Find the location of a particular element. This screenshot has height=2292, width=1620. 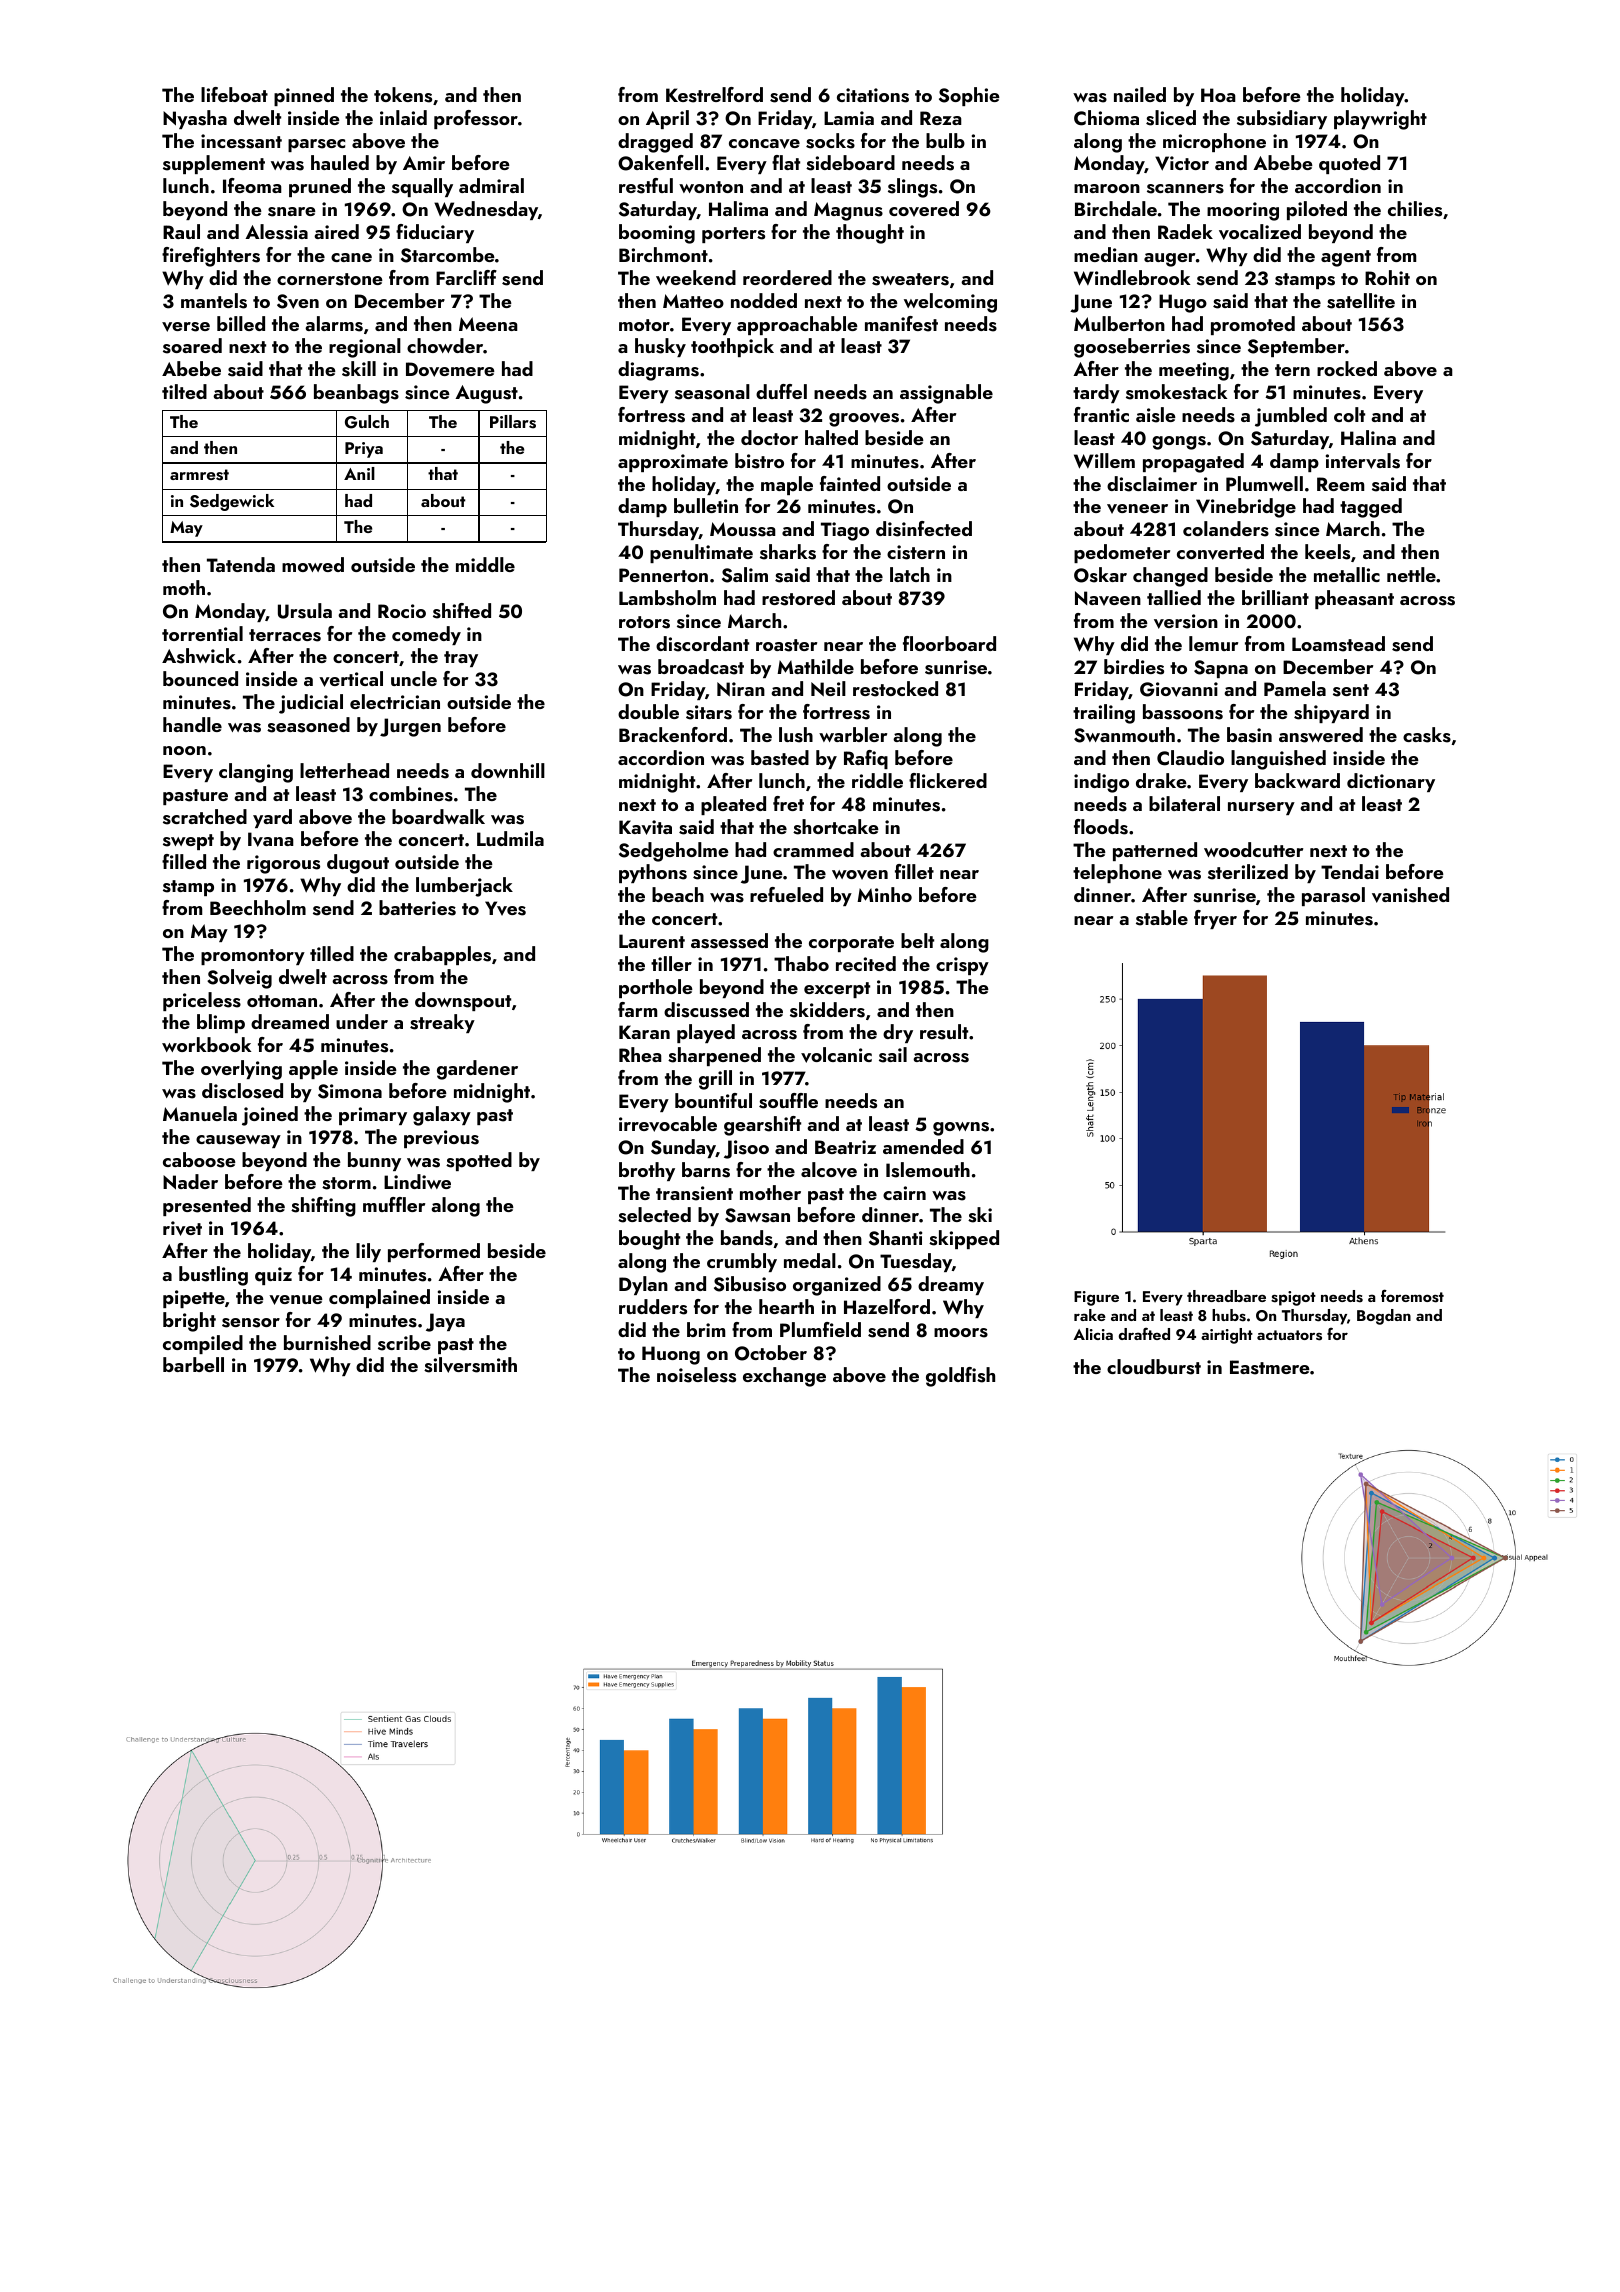

Sophie is located at coordinates (969, 96).
